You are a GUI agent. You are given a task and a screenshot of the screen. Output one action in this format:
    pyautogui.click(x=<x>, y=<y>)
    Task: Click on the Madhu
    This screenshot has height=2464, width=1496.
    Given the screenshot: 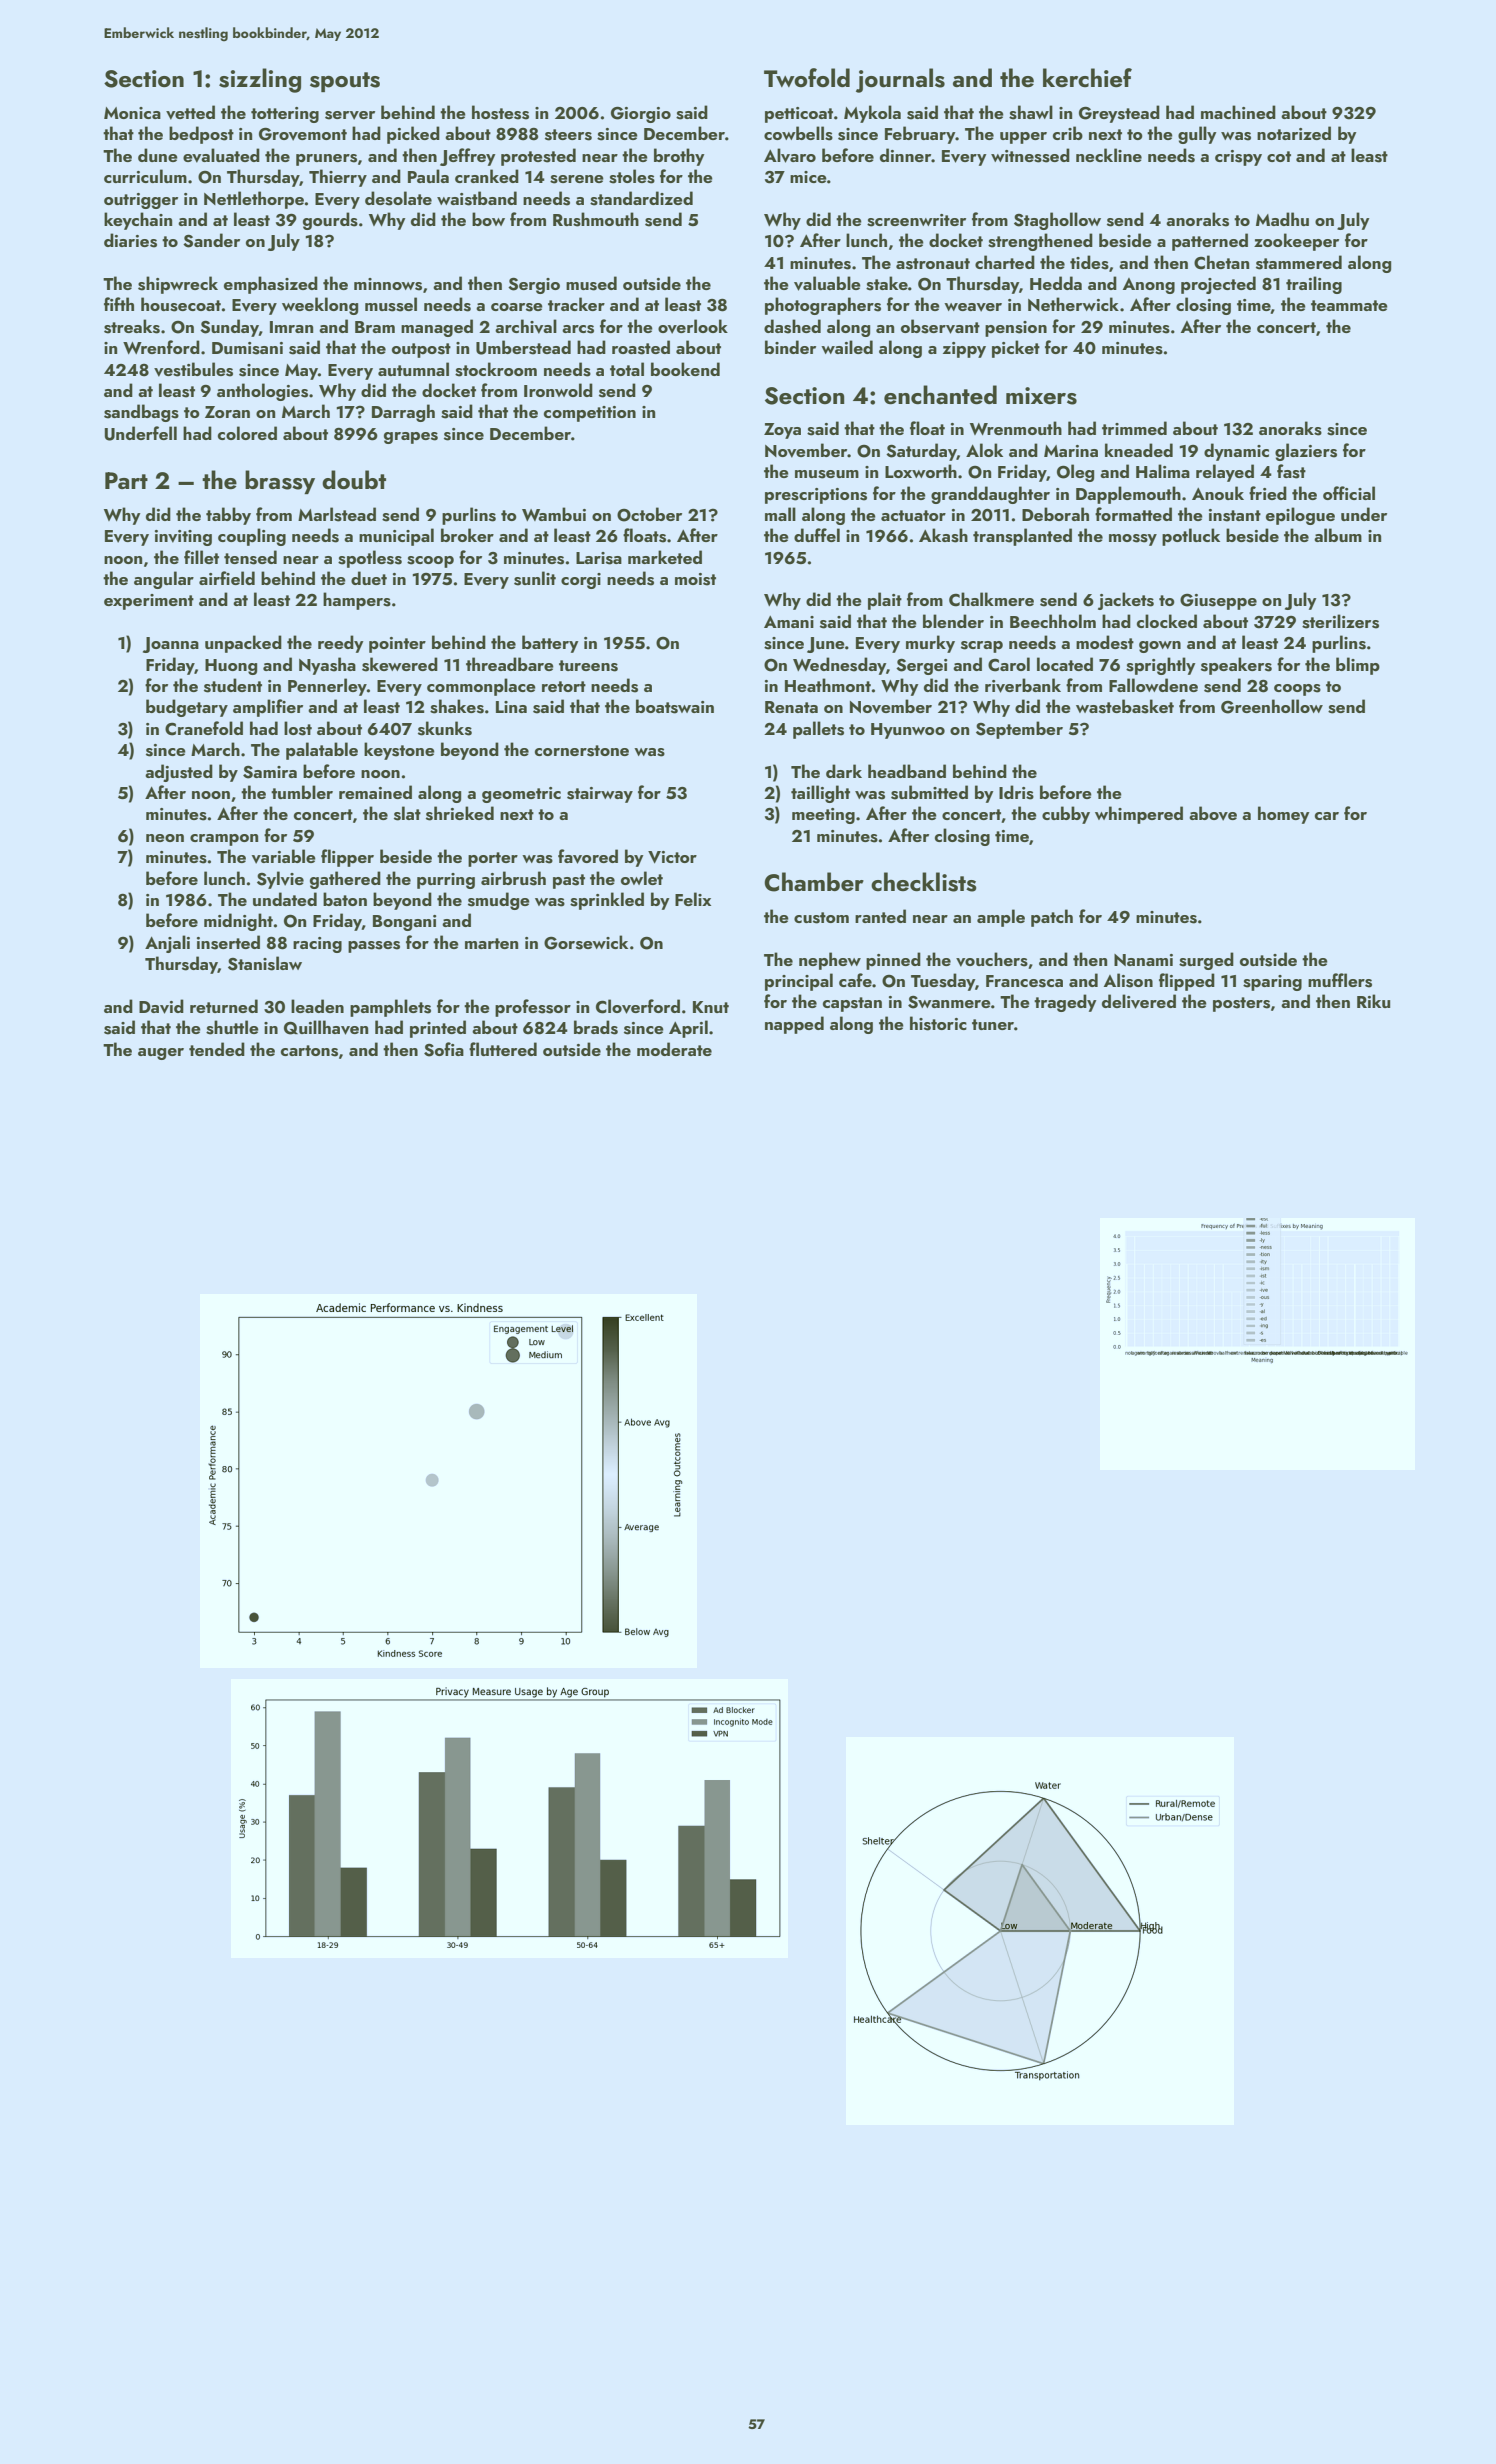 What is the action you would take?
    pyautogui.click(x=1282, y=219)
